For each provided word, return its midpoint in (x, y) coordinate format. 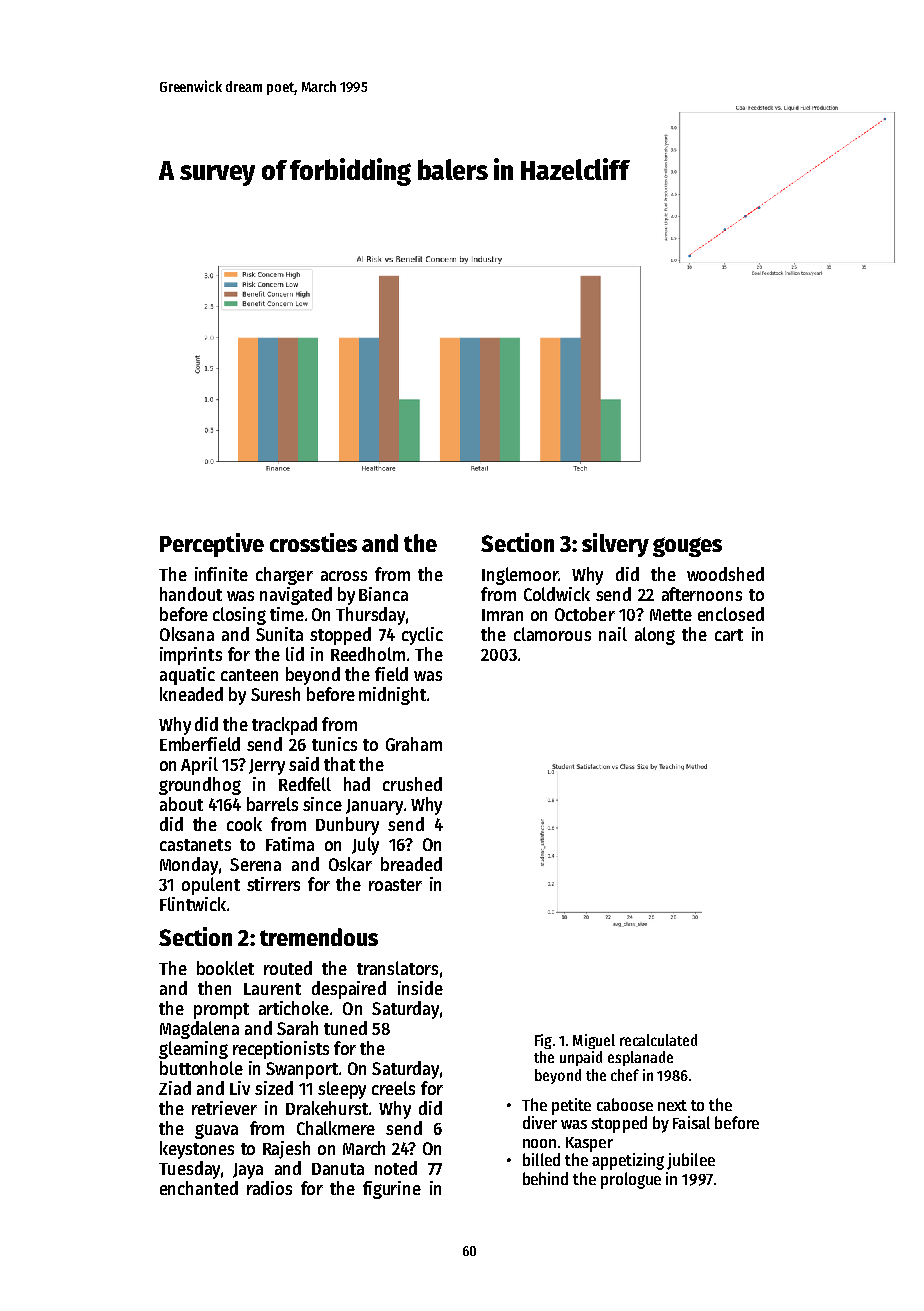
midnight (392, 696)
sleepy (342, 1090)
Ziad (175, 1088)
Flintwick (193, 904)
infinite (221, 574)
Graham (414, 744)
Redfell (305, 784)
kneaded (191, 694)
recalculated (658, 1040)
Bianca (383, 594)
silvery (615, 545)
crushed (412, 784)
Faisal (691, 1122)
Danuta (338, 1169)
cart (729, 635)
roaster (395, 885)
